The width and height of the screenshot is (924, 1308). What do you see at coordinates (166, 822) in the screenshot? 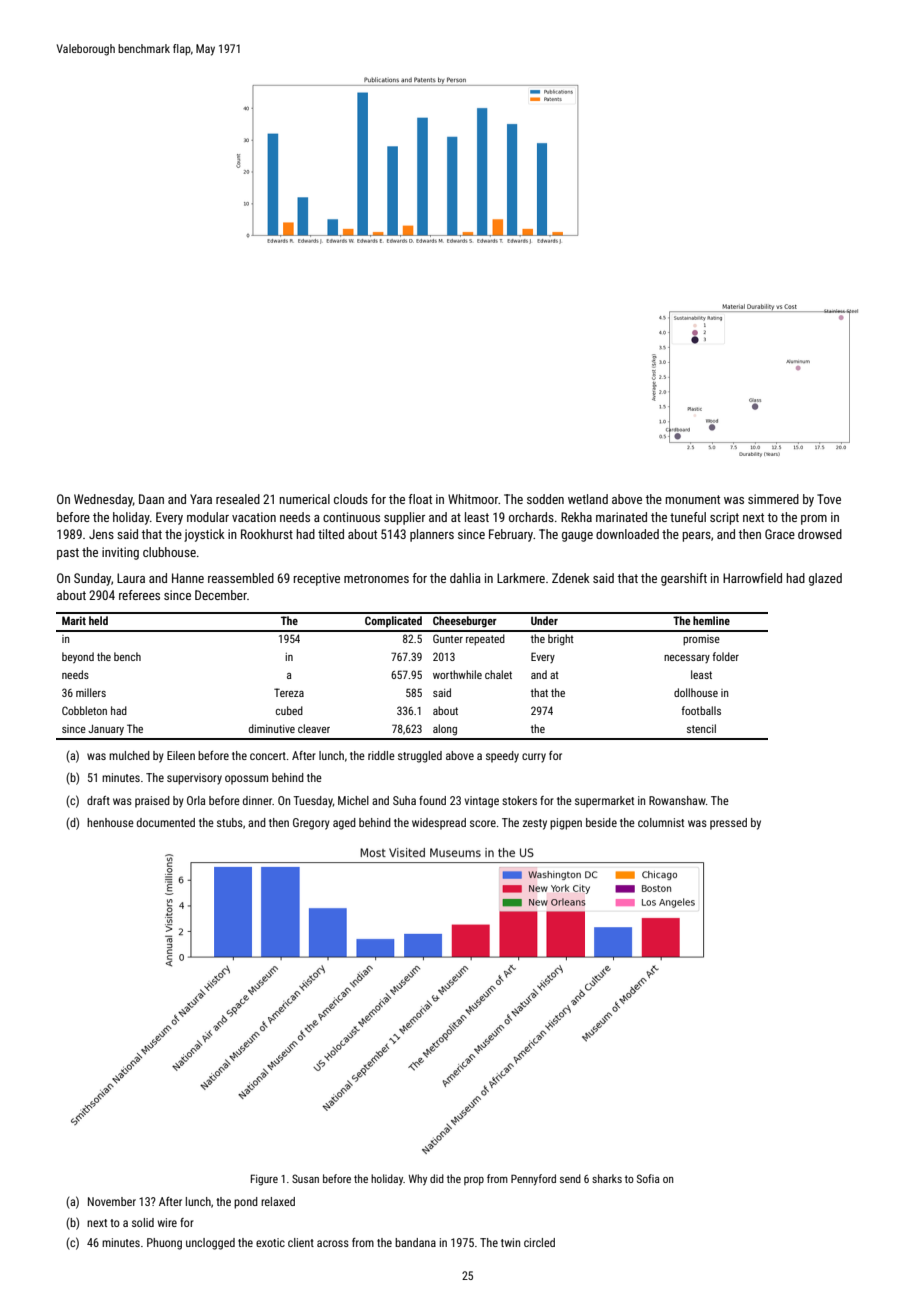
I see `documented` at bounding box center [166, 822].
